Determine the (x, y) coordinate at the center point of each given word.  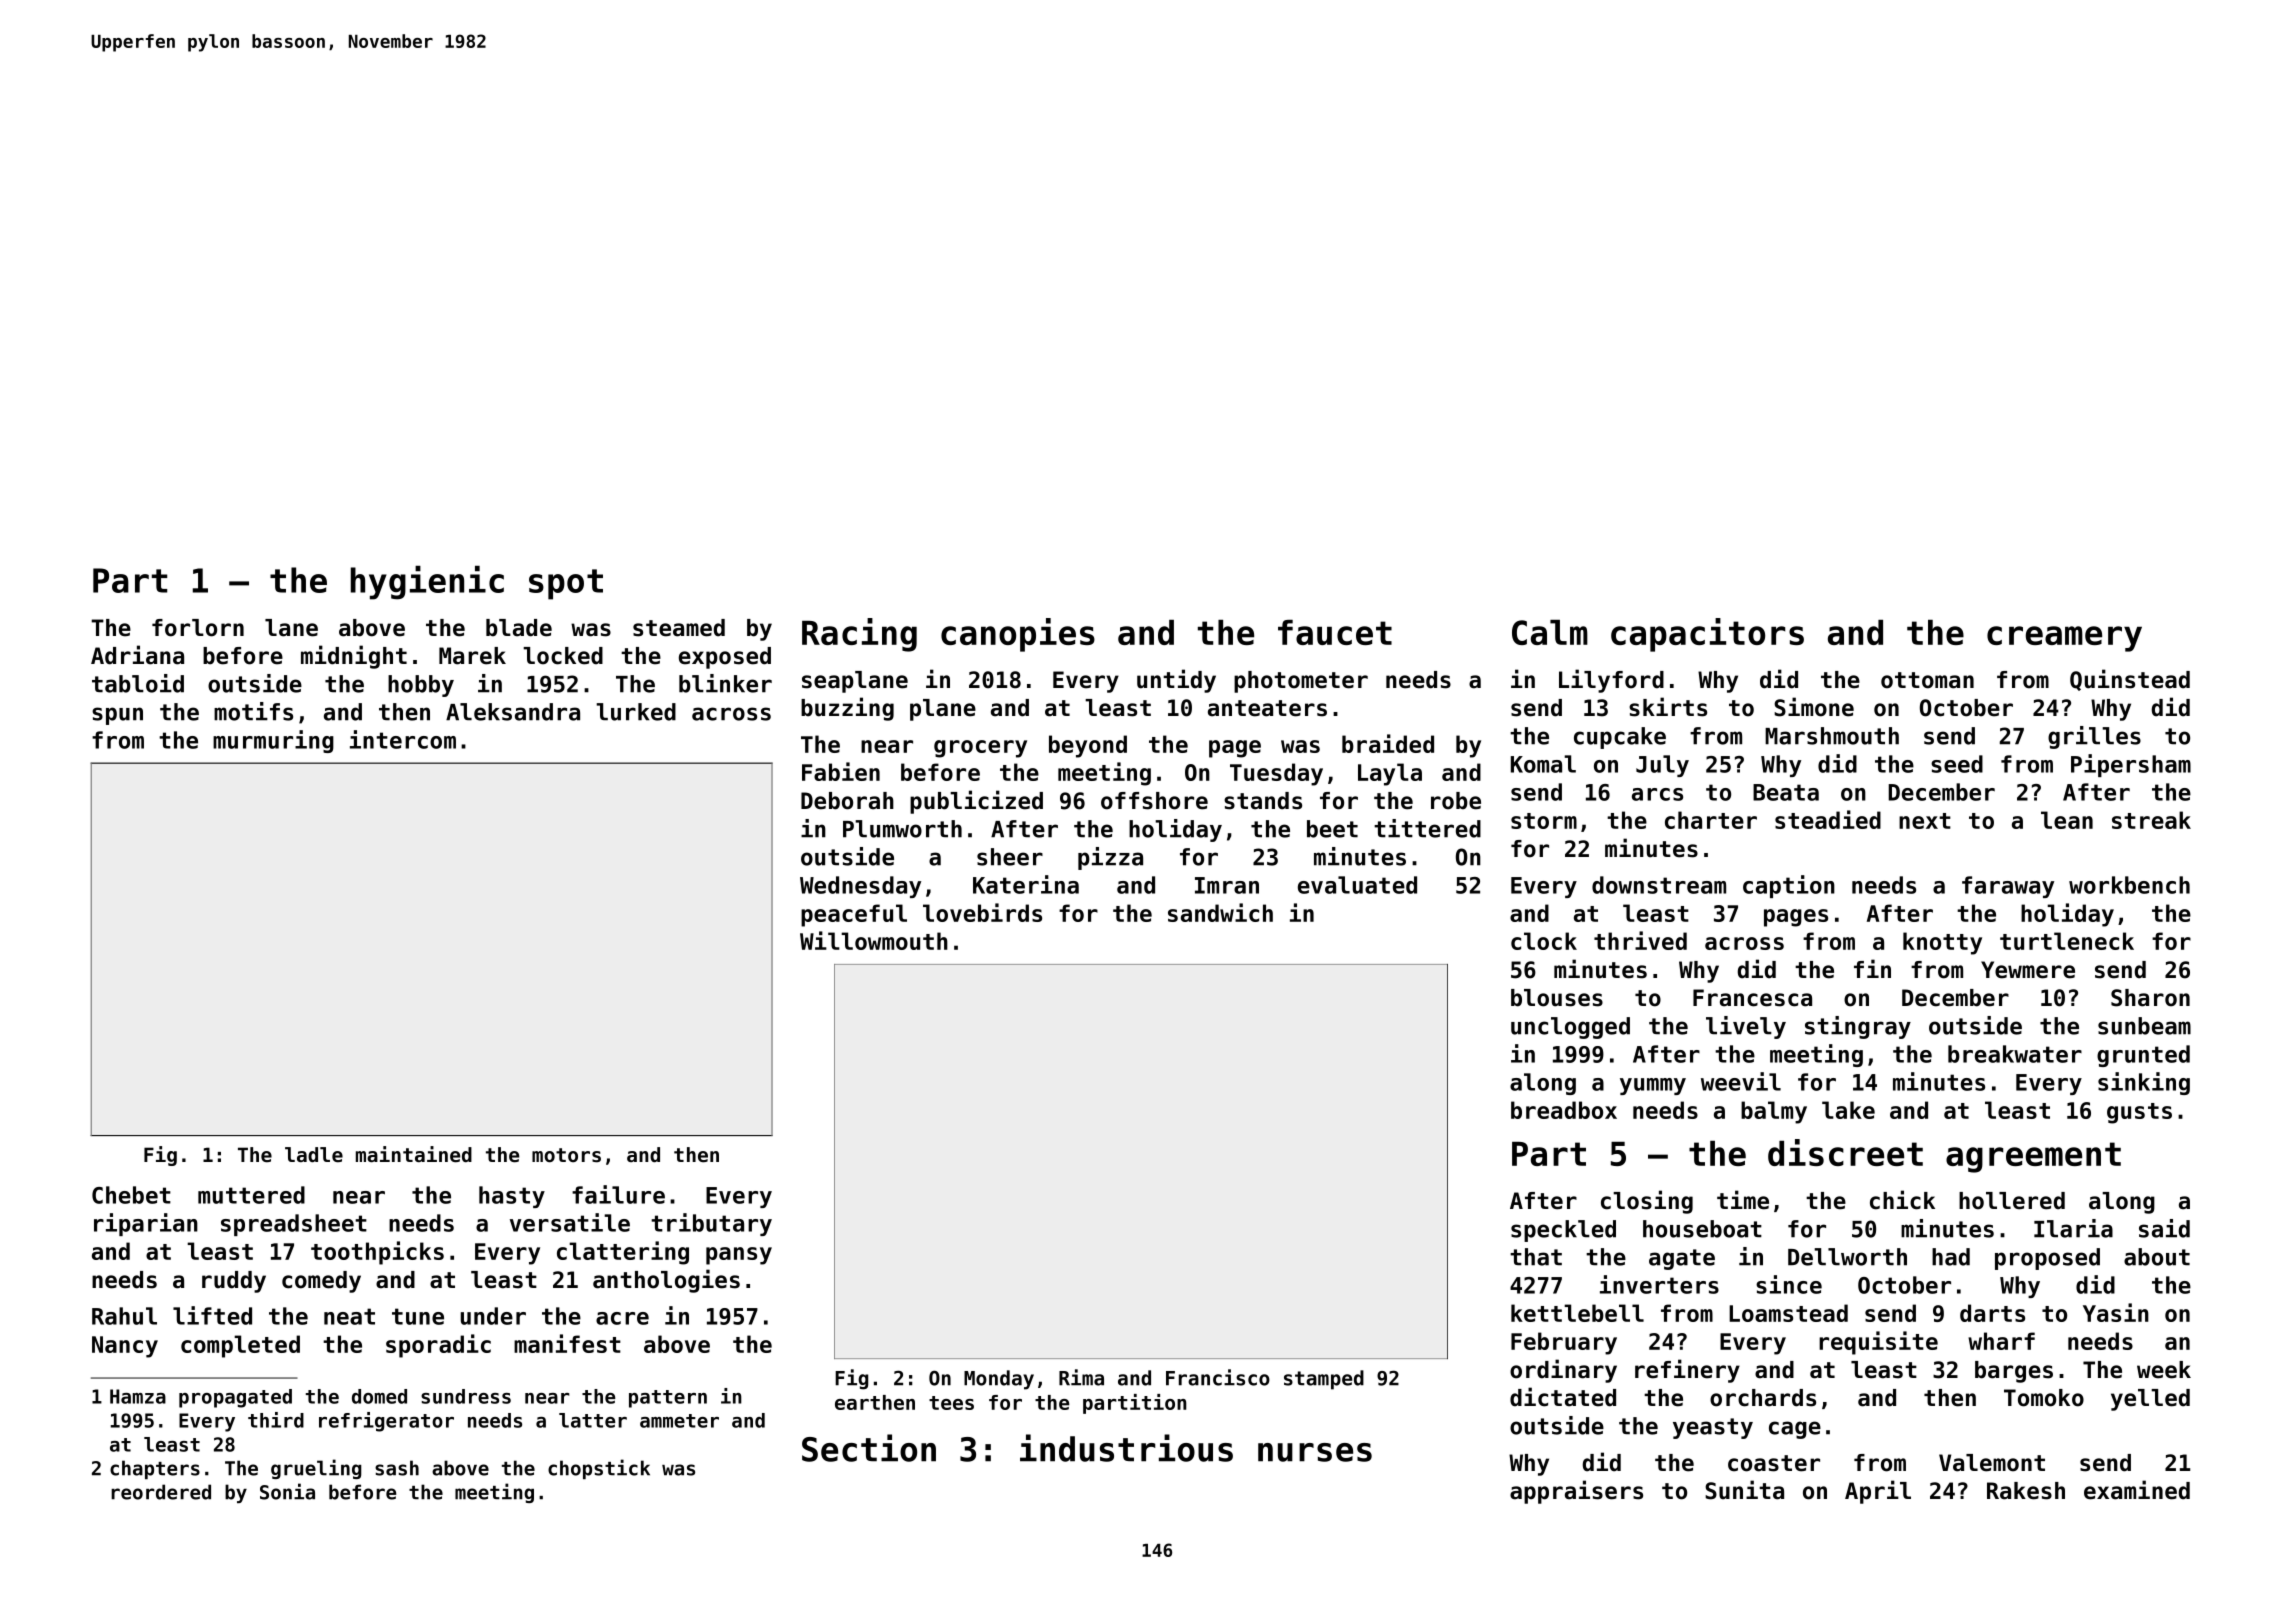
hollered (2012, 1201)
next (1925, 821)
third (276, 1420)
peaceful (854, 915)
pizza (1110, 858)
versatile (570, 1222)
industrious (1126, 1448)
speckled (1563, 1231)
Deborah (847, 801)
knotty (1942, 943)
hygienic (427, 583)
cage (1795, 1430)
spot (566, 584)
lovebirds (982, 912)
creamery (2064, 639)
